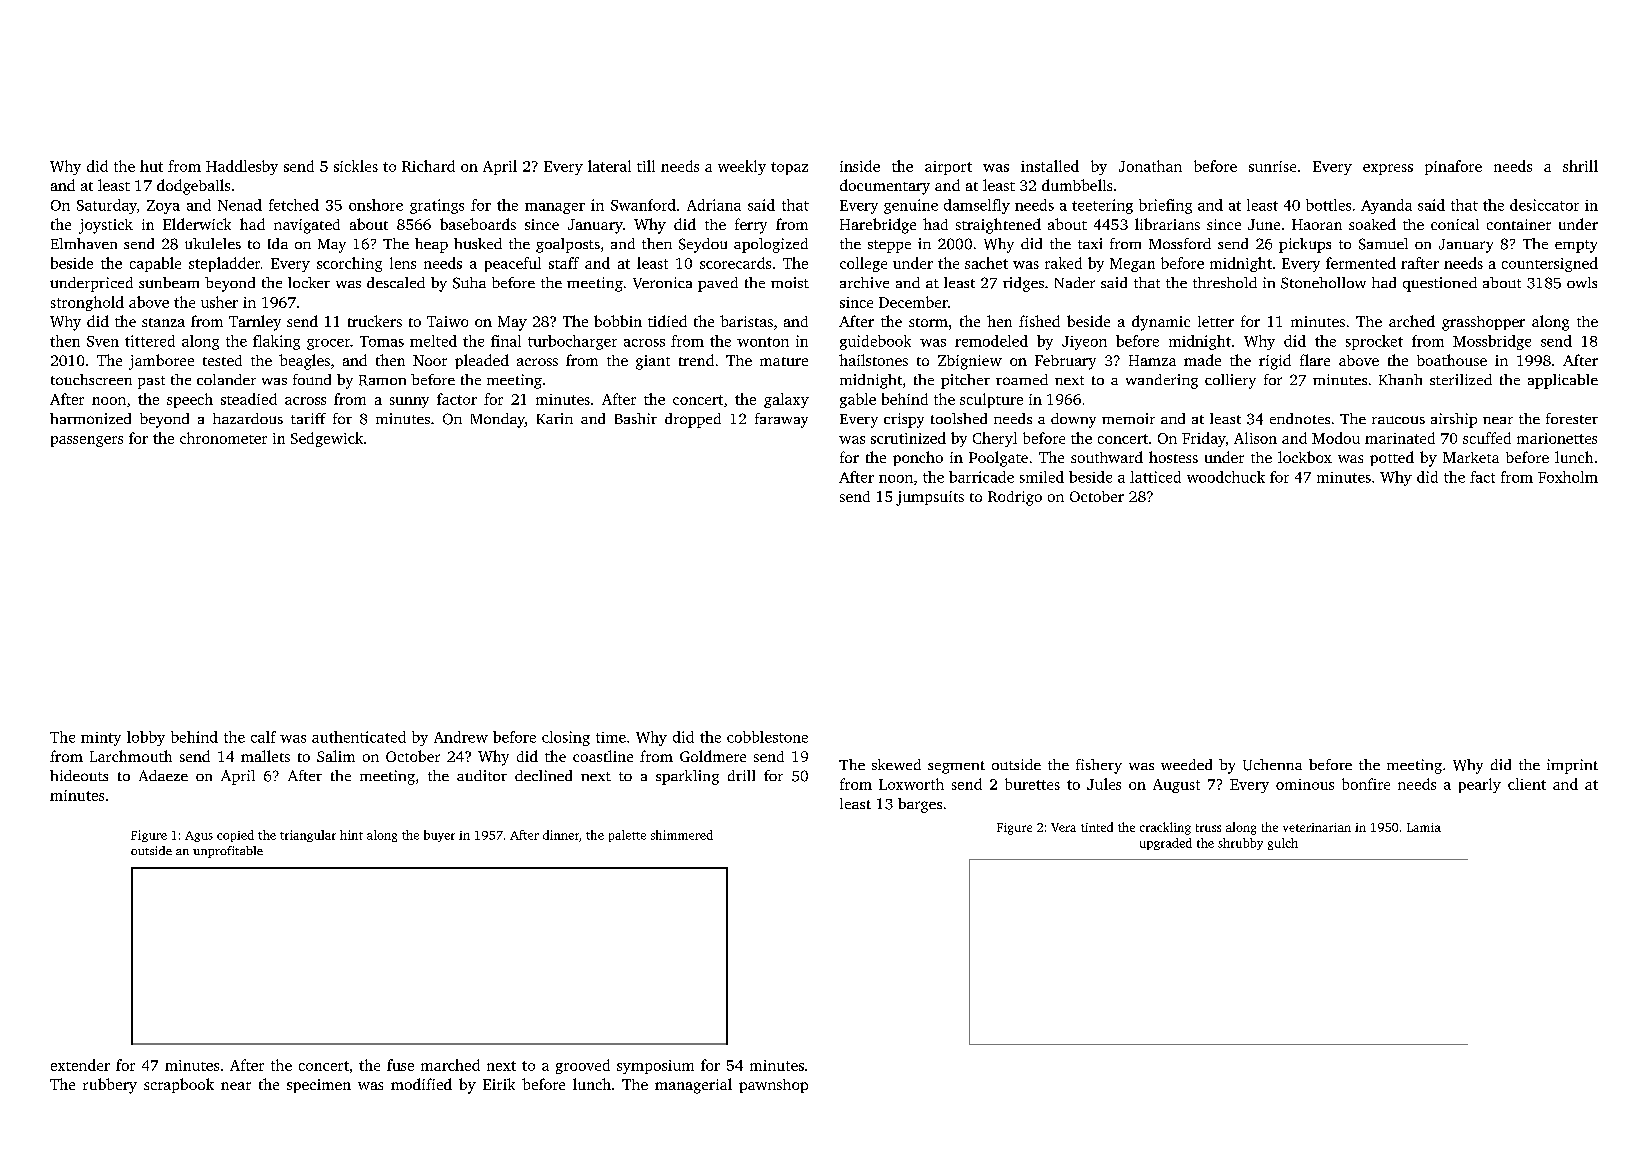  I want to click on extender, so click(80, 1065).
